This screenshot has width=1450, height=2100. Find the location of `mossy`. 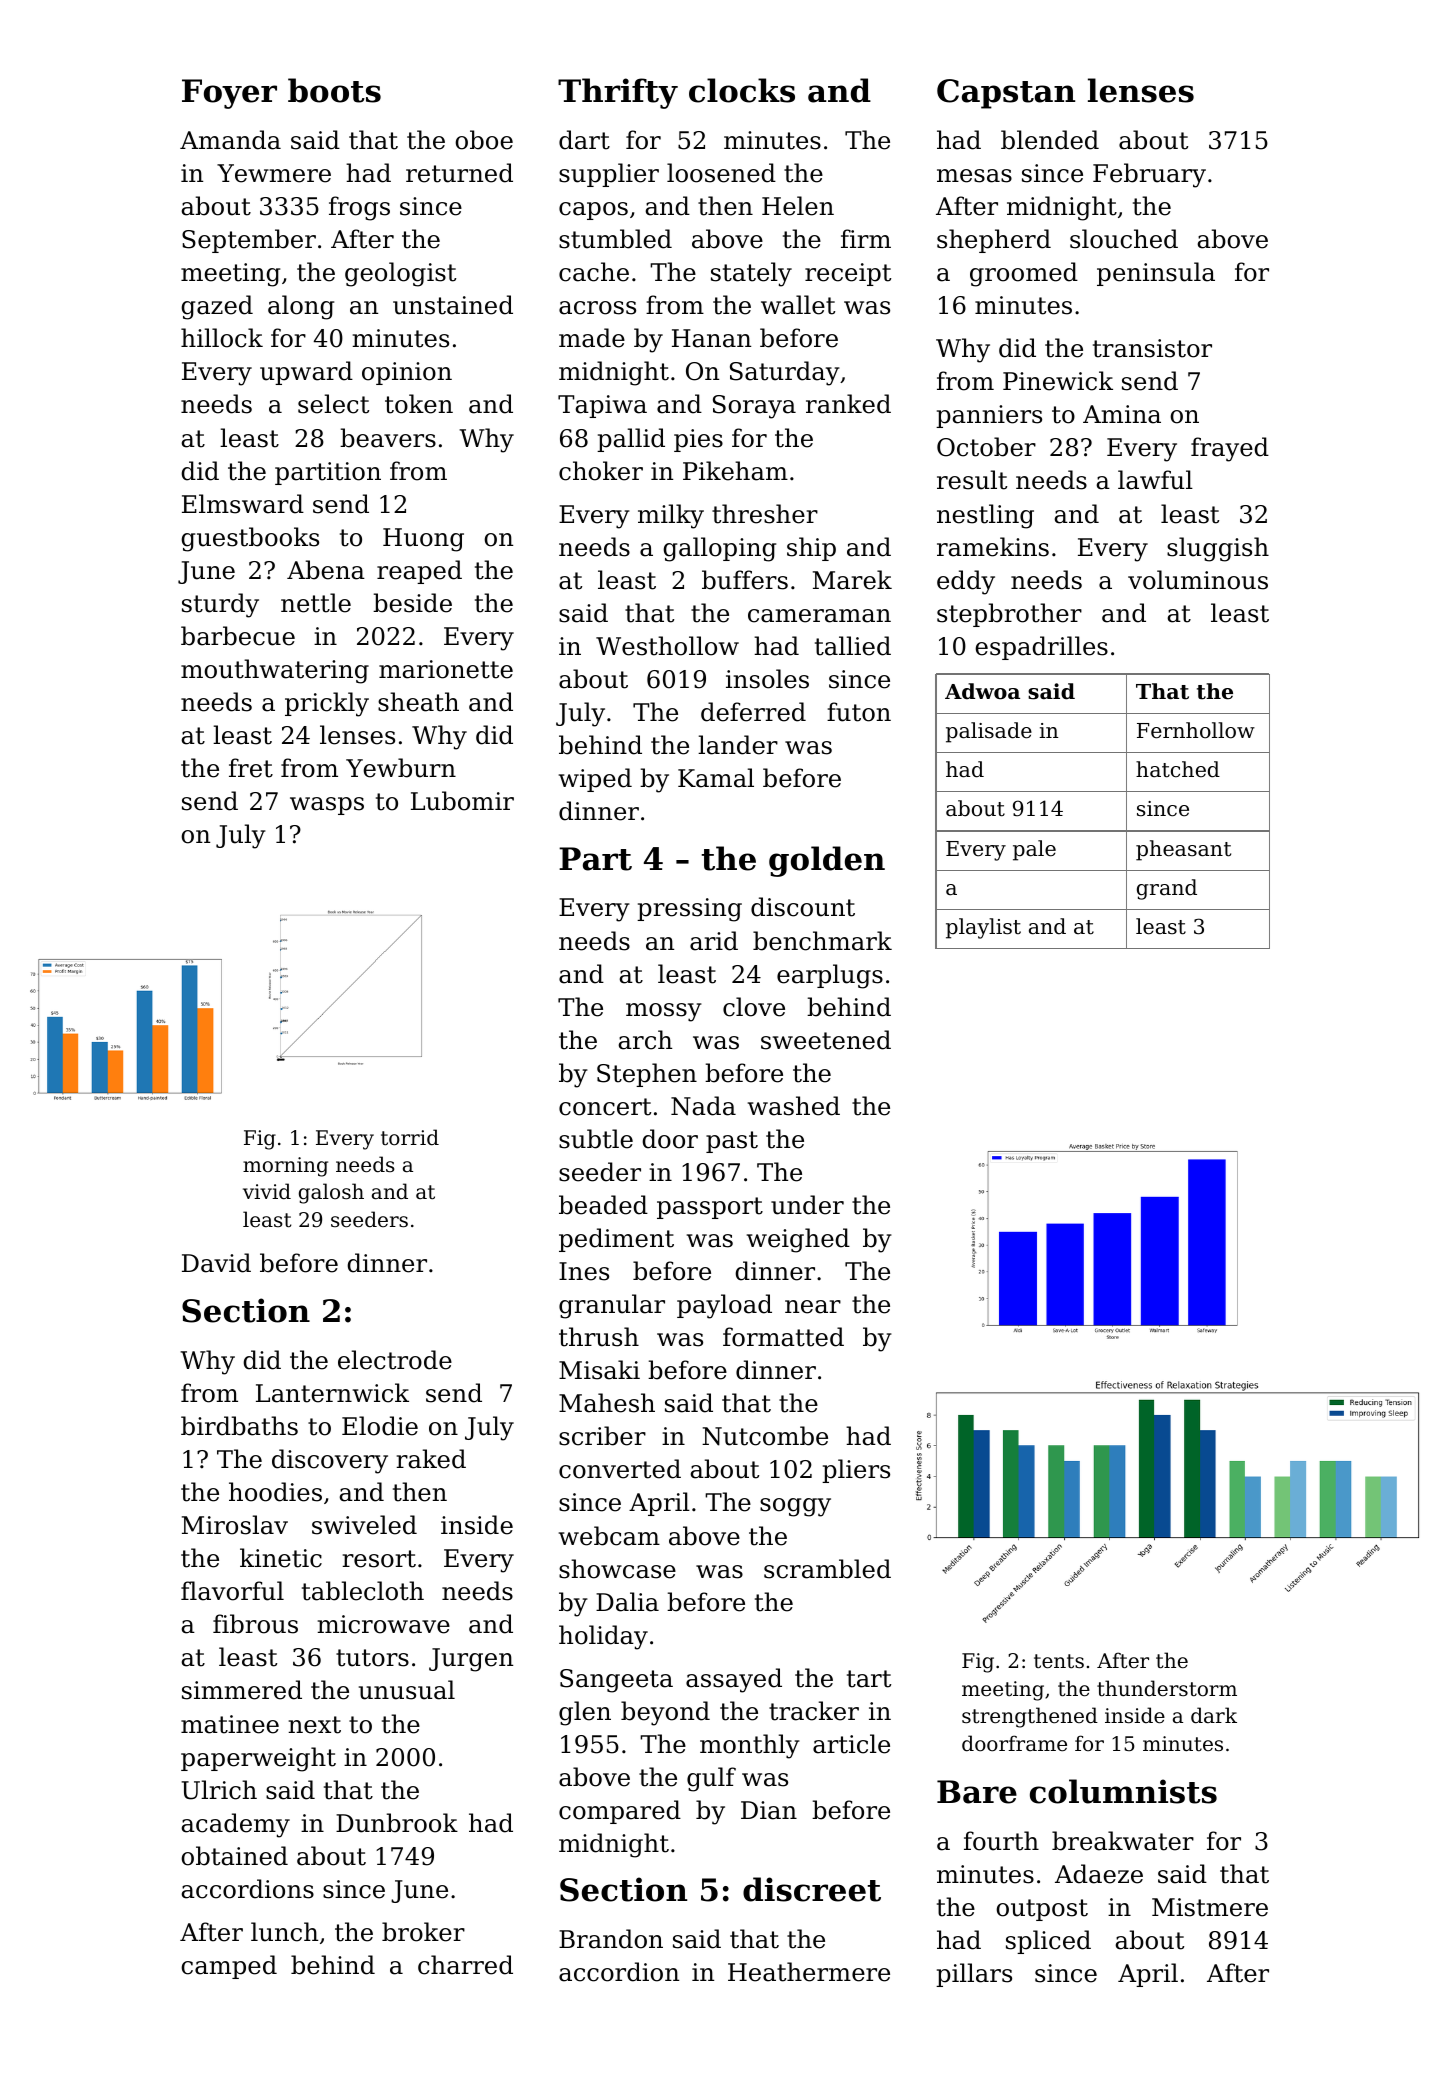

mossy is located at coordinates (664, 1012).
